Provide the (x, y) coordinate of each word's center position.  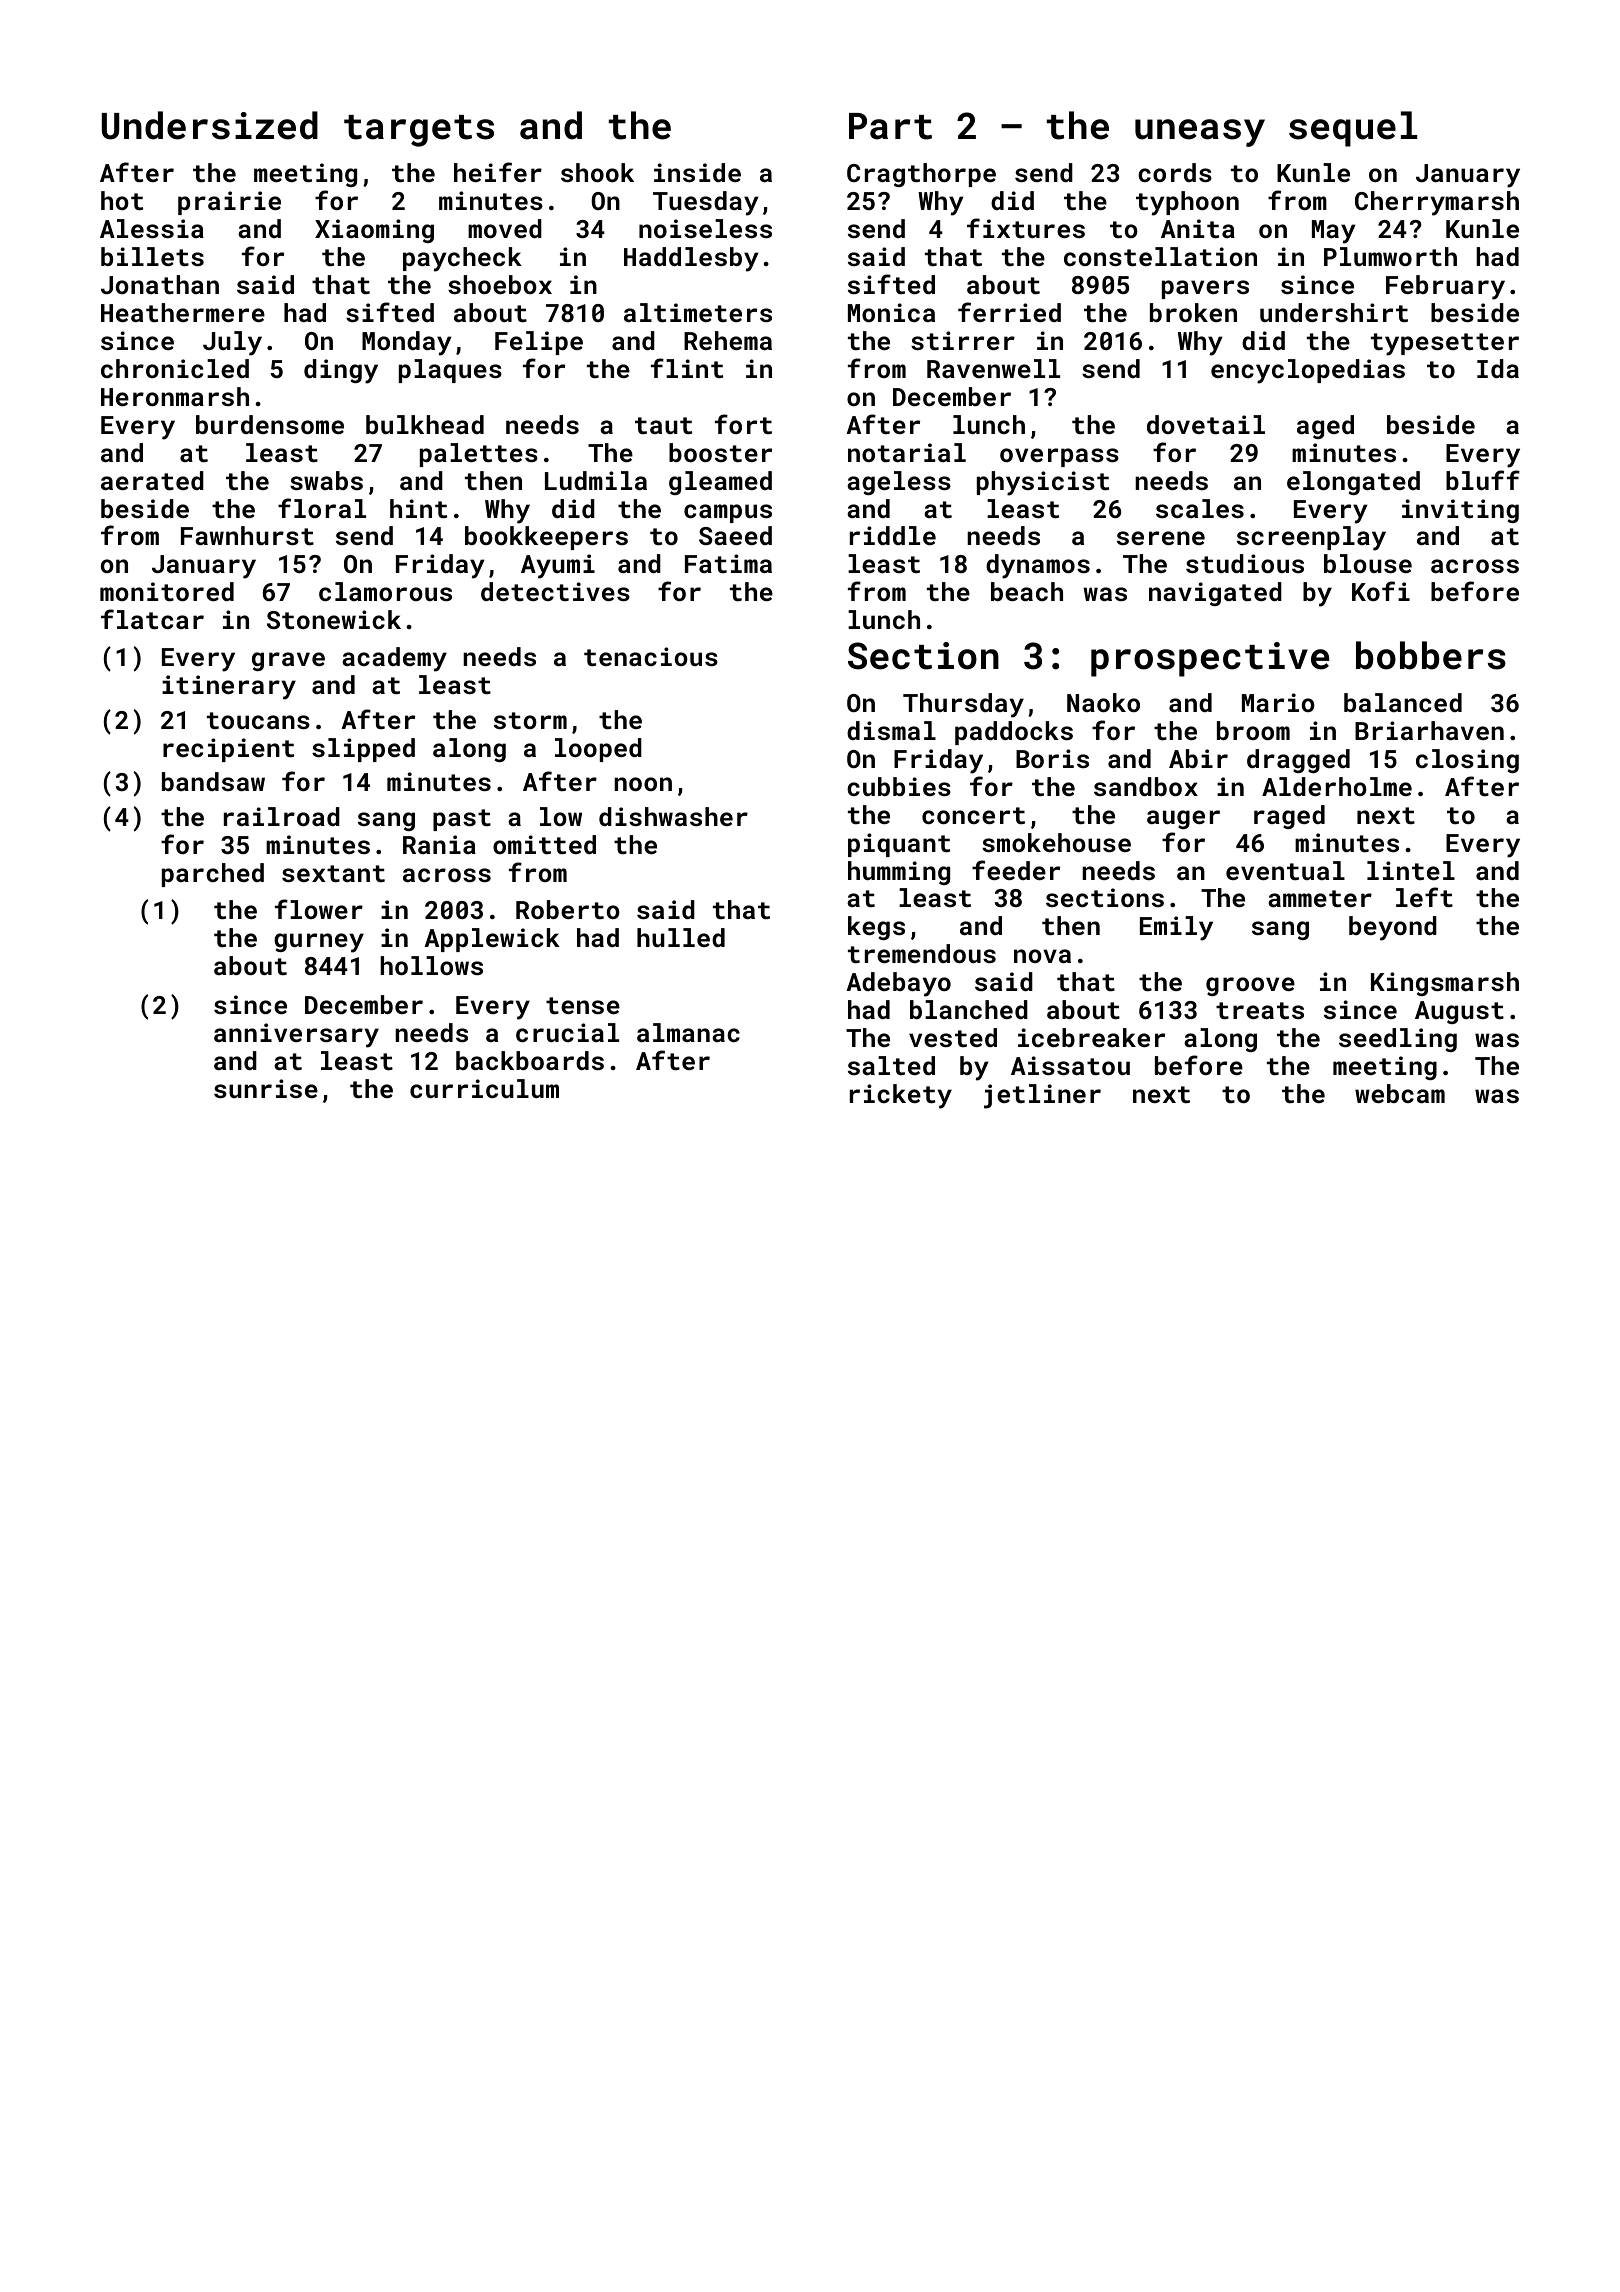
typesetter (1445, 344)
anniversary (296, 1035)
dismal (891, 730)
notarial (907, 452)
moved (505, 228)
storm (530, 720)
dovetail (1206, 424)
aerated (152, 480)
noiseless (705, 228)
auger (1183, 819)
